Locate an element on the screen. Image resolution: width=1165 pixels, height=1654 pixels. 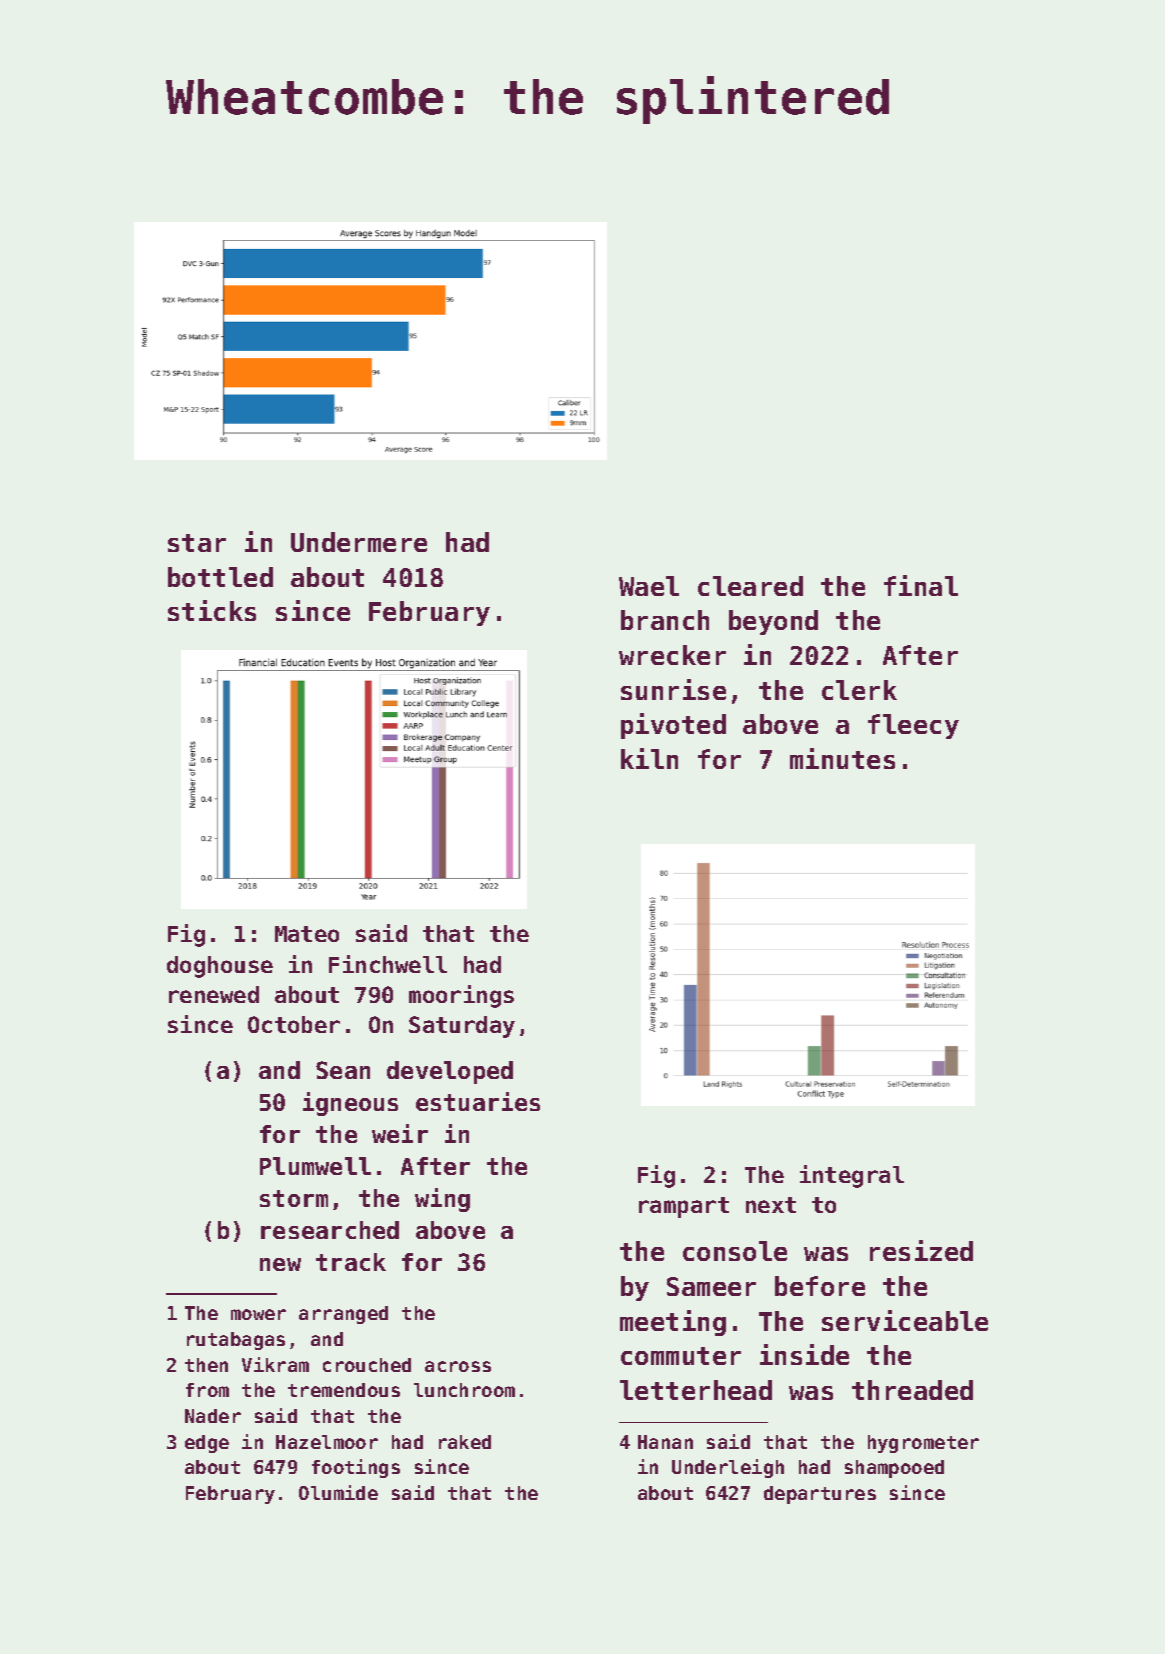
tremendous is located at coordinates (344, 1390).
